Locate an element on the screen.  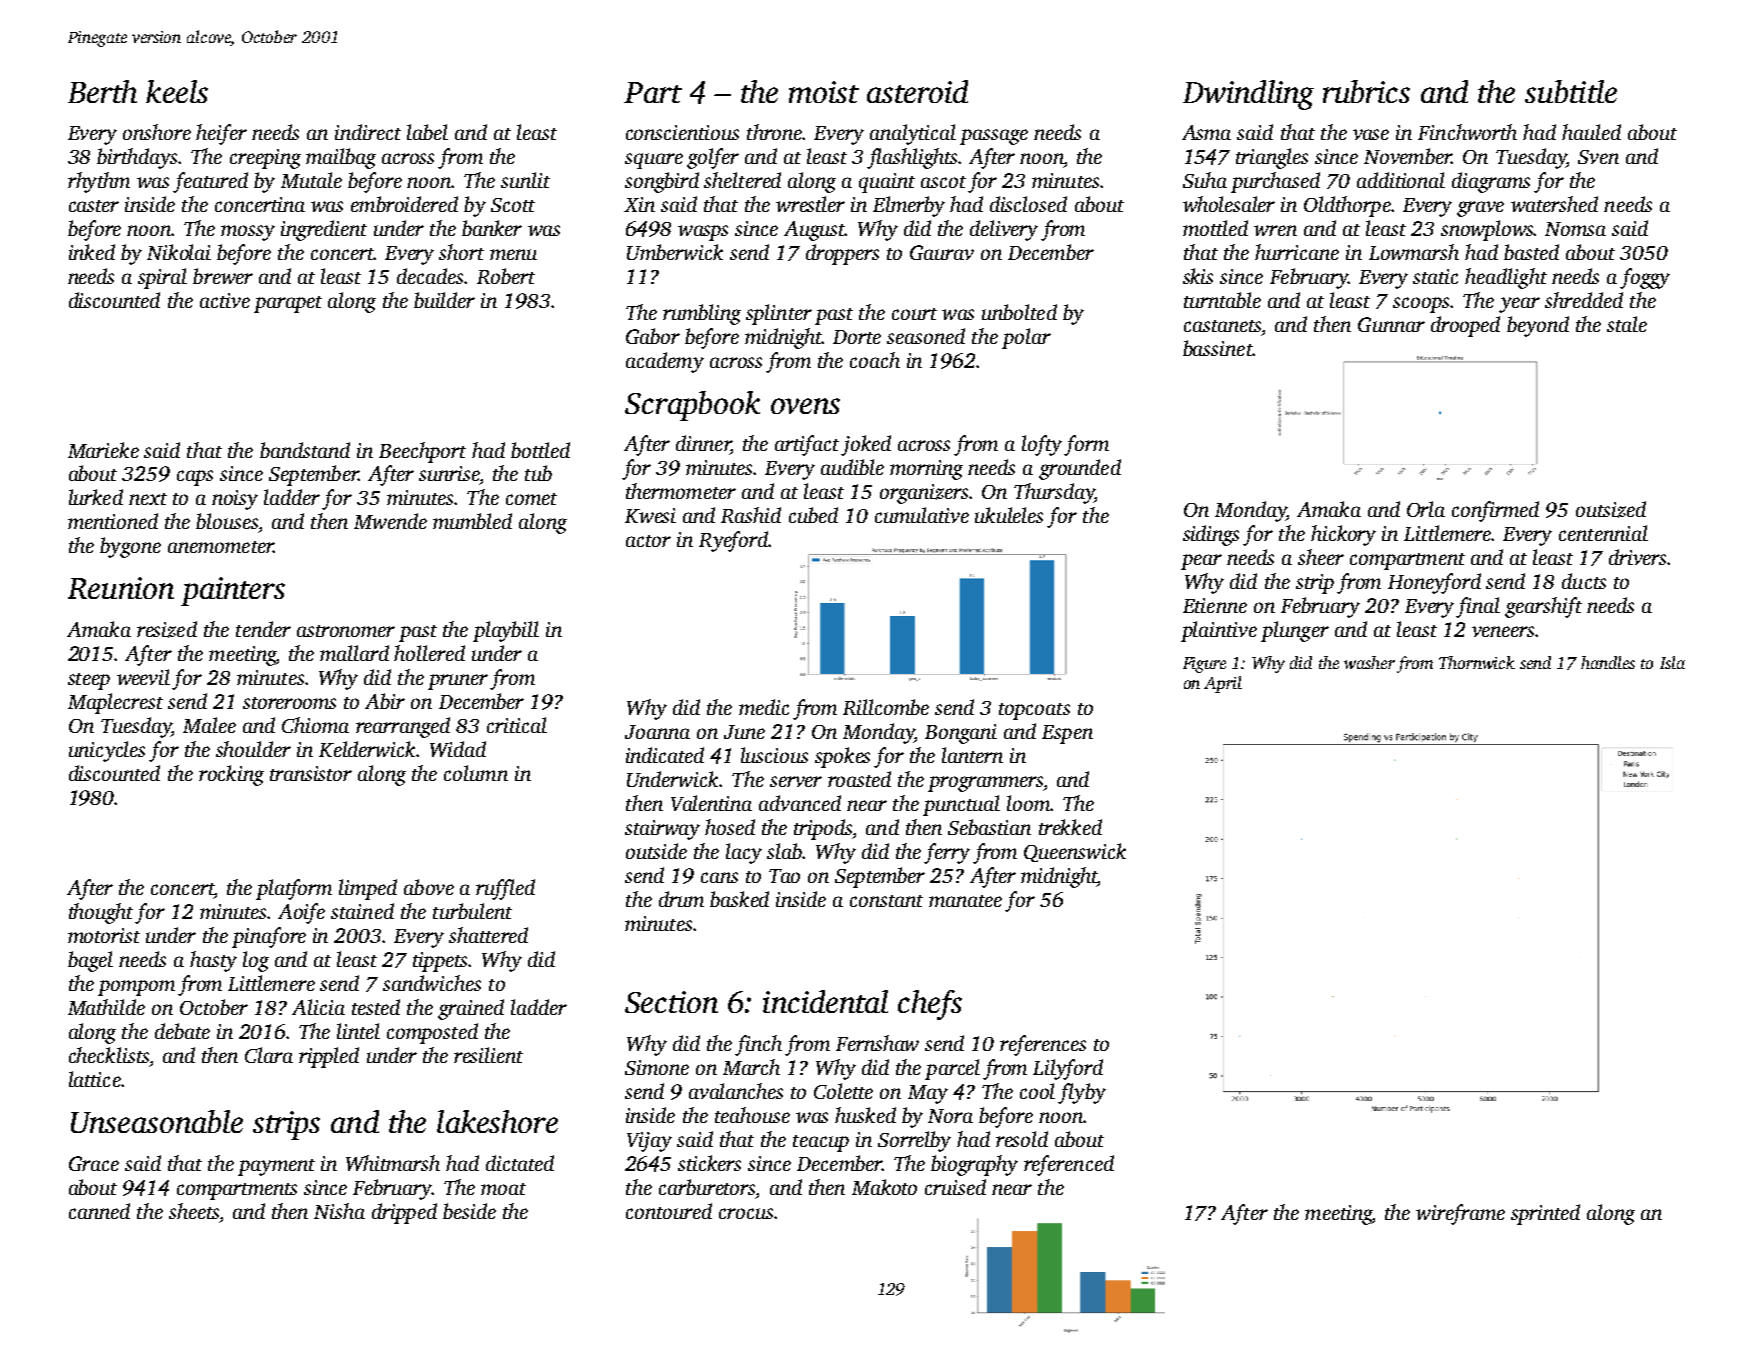
beside is located at coordinates (469, 1211).
